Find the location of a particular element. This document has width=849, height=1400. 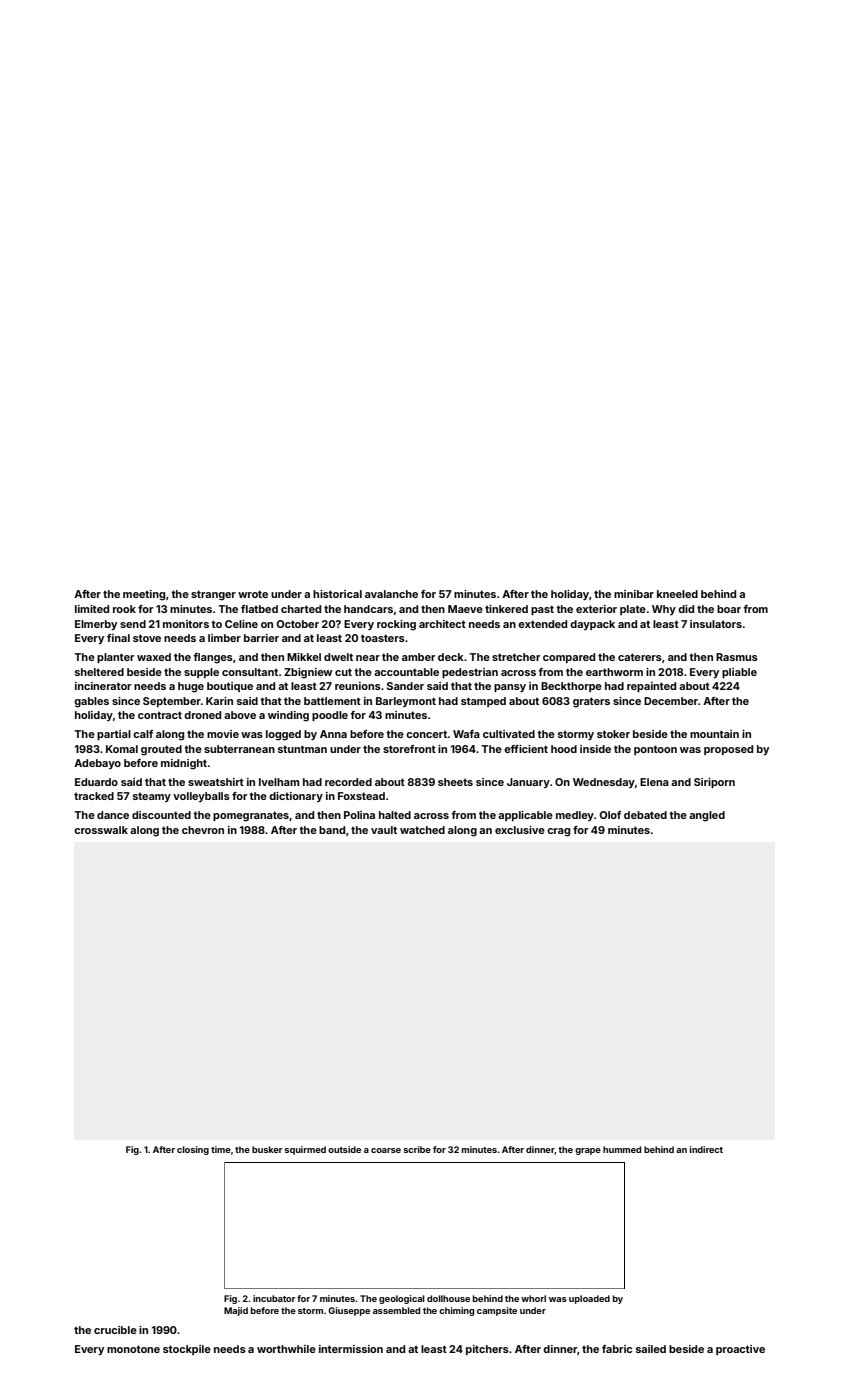

hummed is located at coordinates (622, 1149).
